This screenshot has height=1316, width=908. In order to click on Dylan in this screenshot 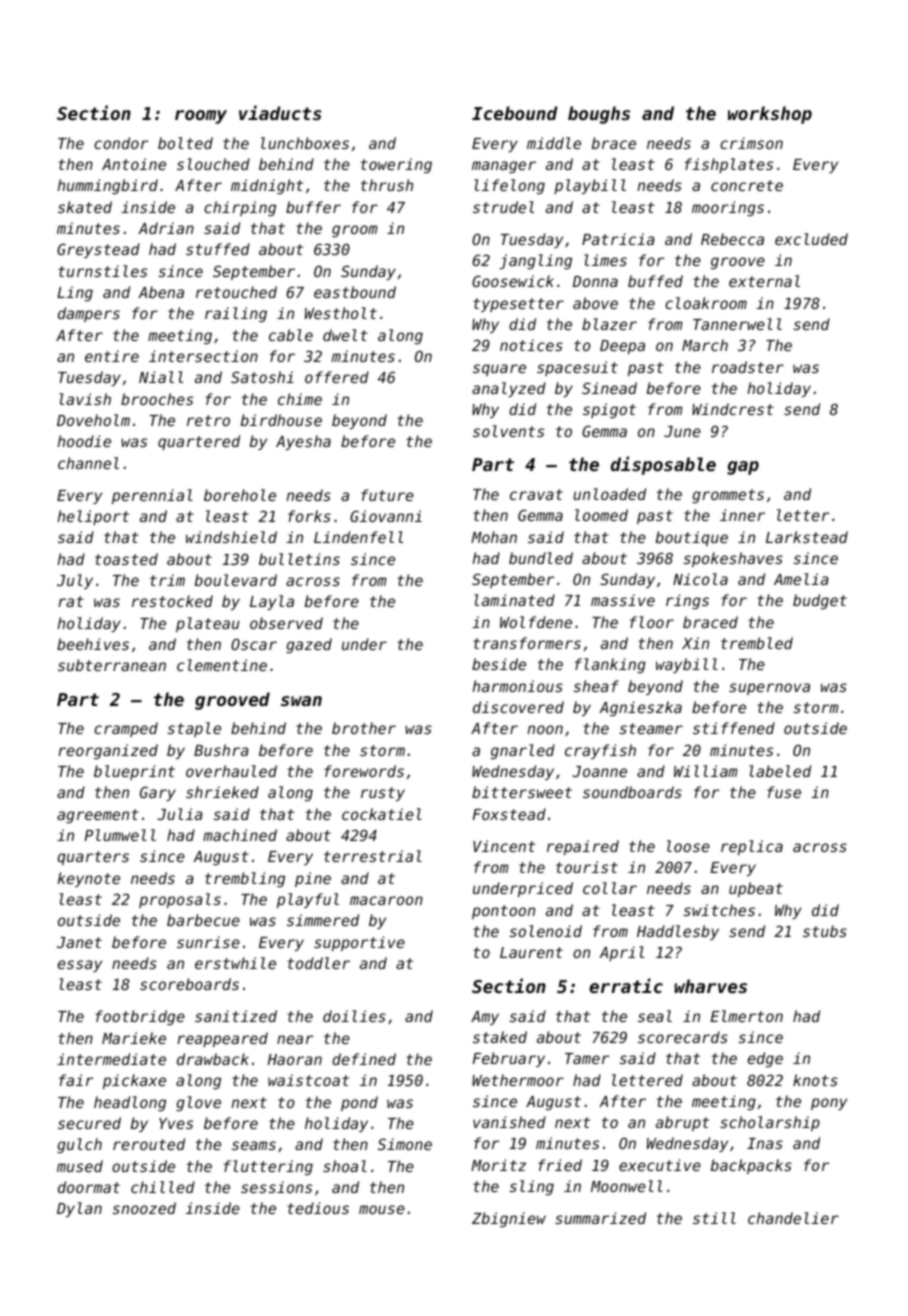, I will do `click(79, 1209)`.
